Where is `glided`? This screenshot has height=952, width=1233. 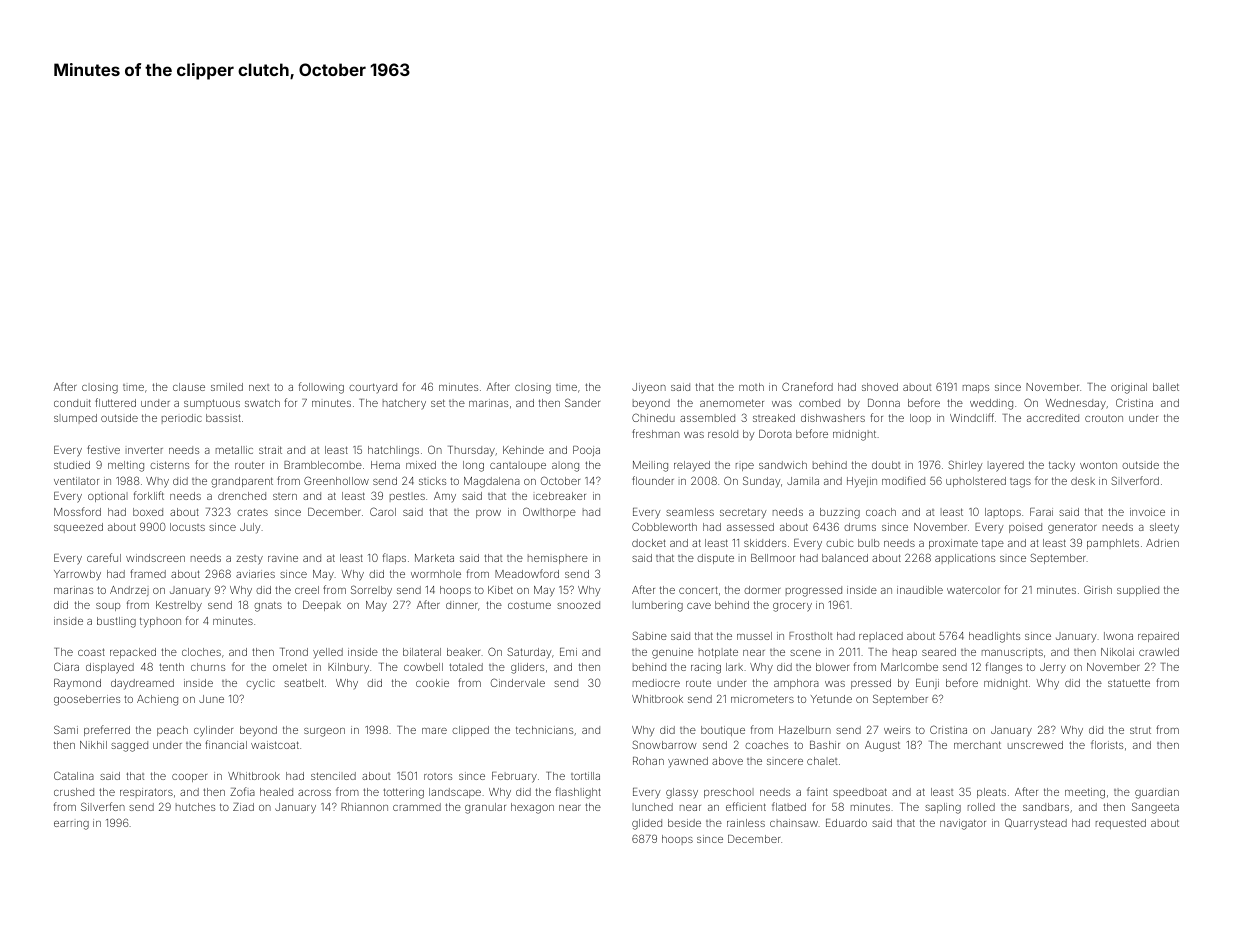 glided is located at coordinates (647, 824).
